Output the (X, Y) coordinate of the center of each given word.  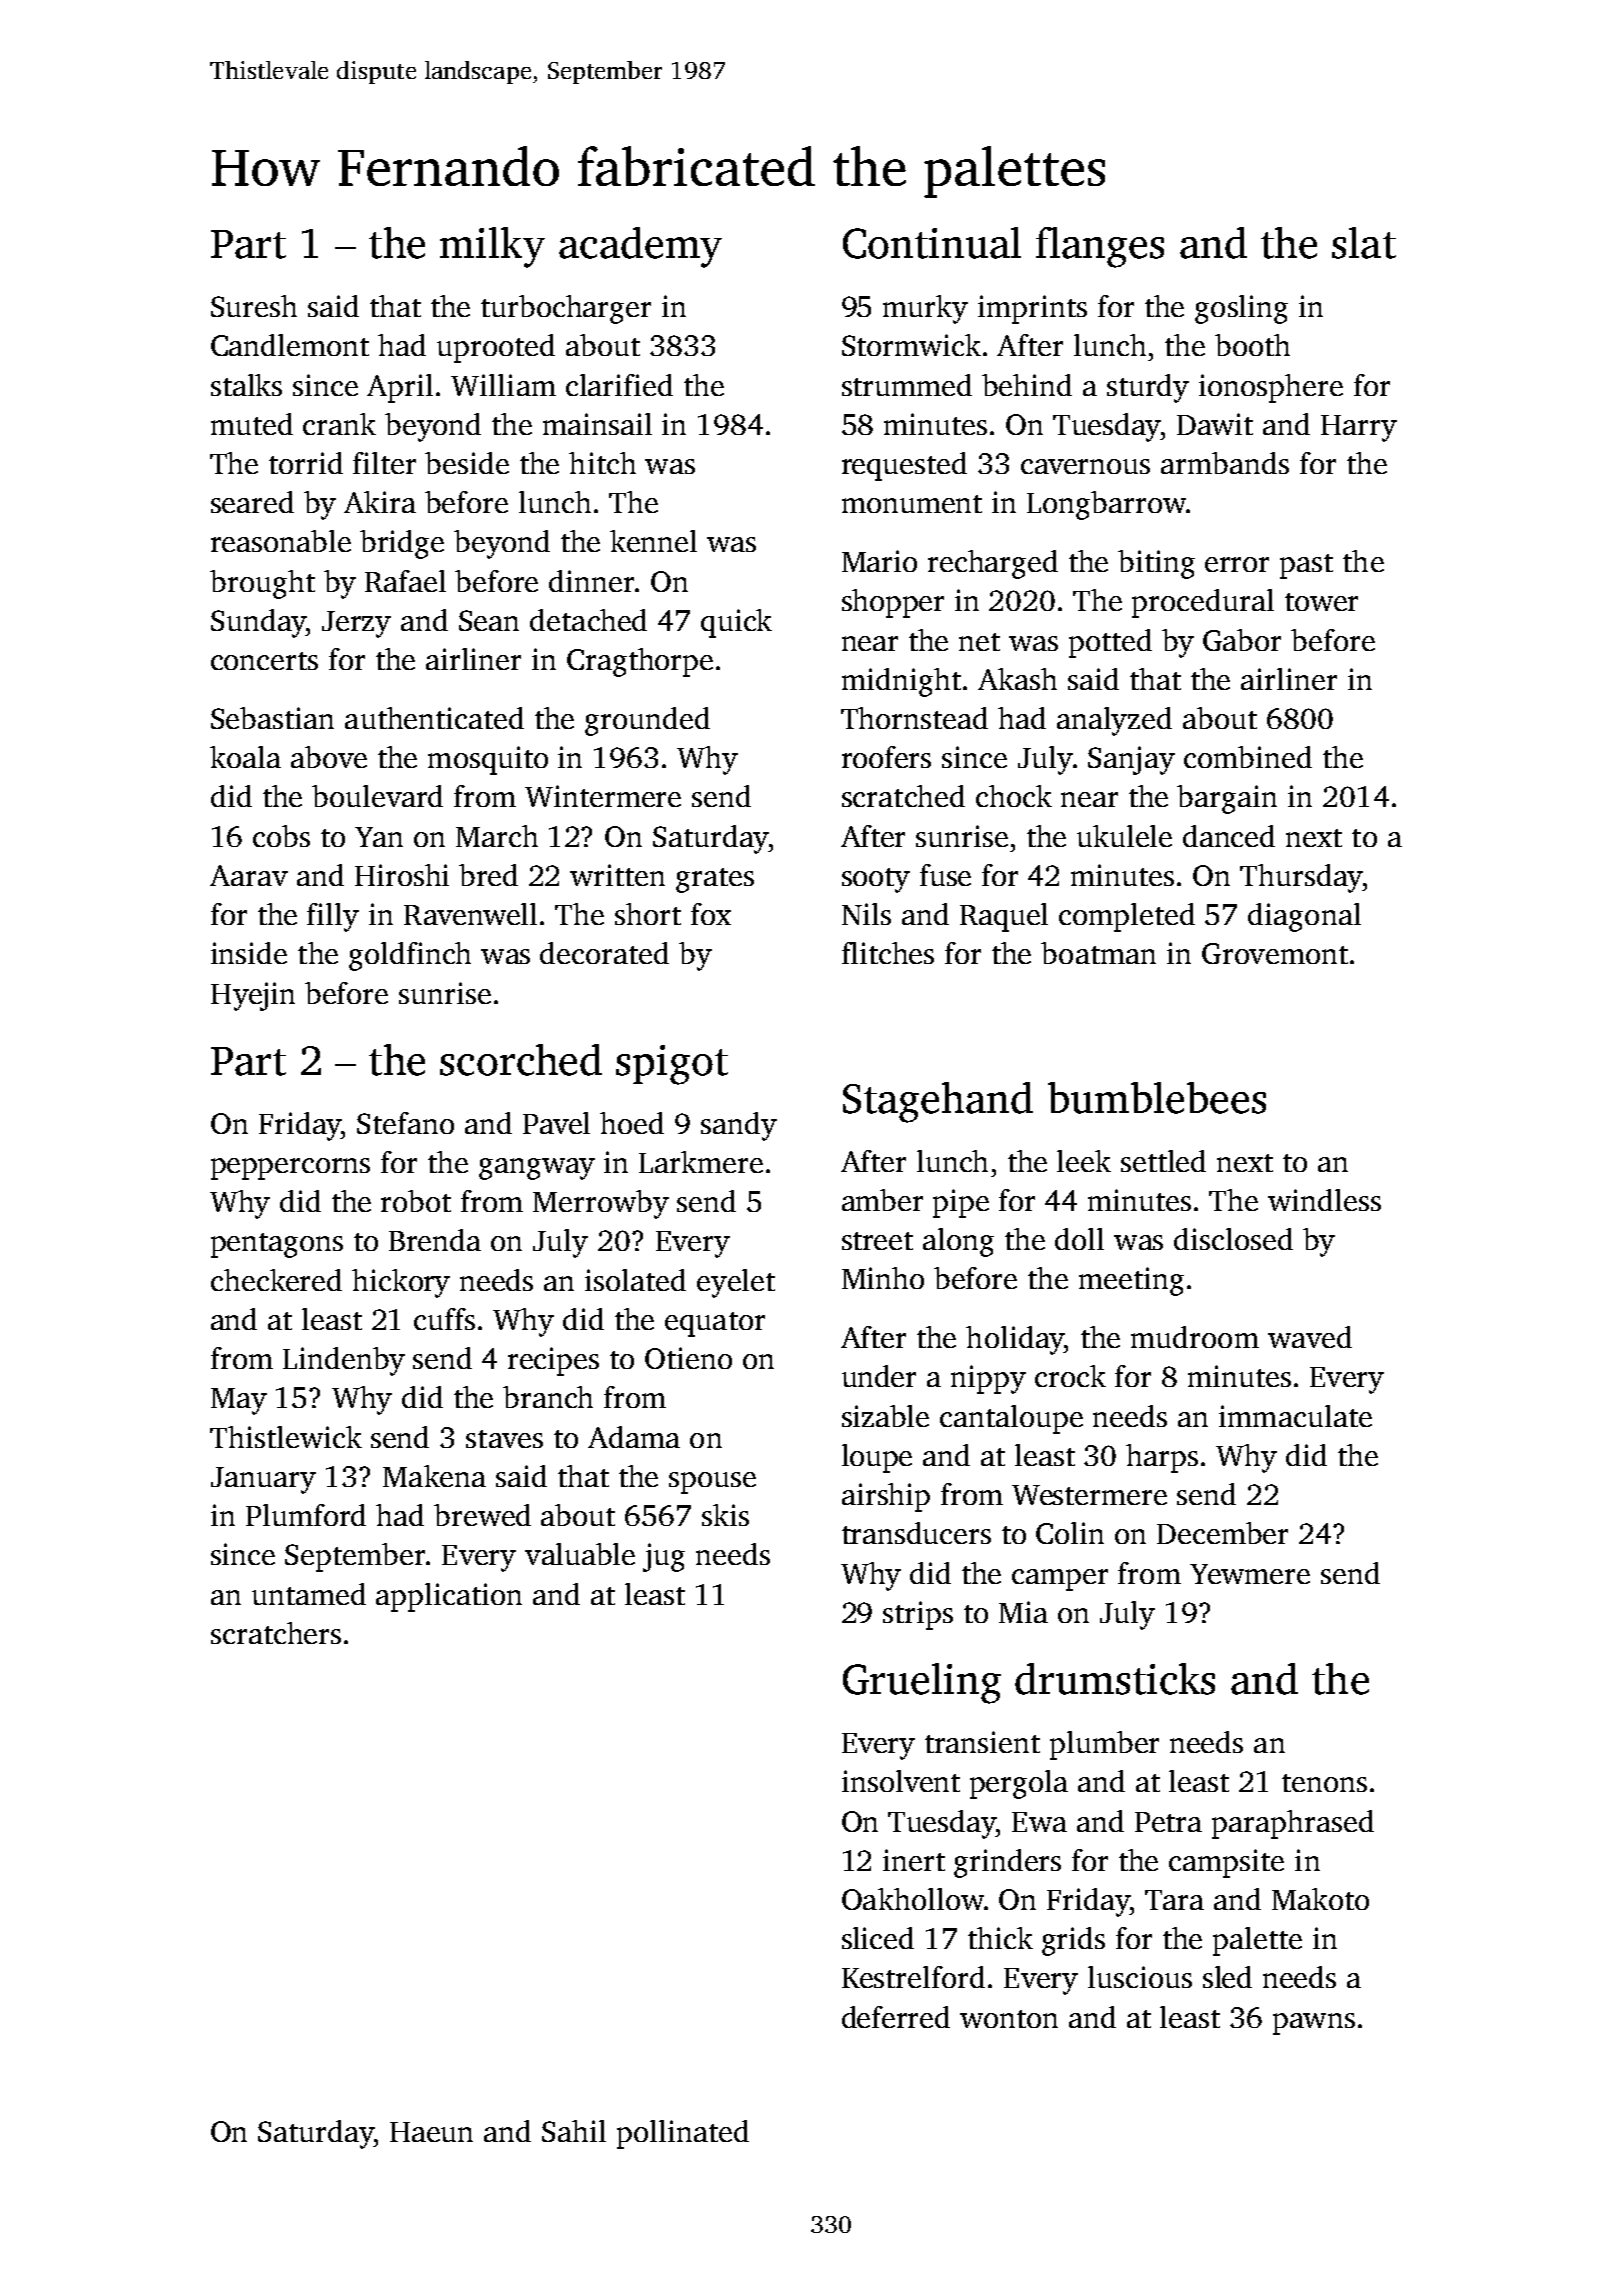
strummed (907, 385)
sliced (878, 1938)
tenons (1324, 1783)
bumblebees (1157, 1098)
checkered (276, 1280)
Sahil (574, 2131)
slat (1364, 243)
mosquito (488, 760)
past (1306, 566)
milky (492, 247)
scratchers (276, 1633)
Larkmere (701, 1162)
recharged (993, 564)
